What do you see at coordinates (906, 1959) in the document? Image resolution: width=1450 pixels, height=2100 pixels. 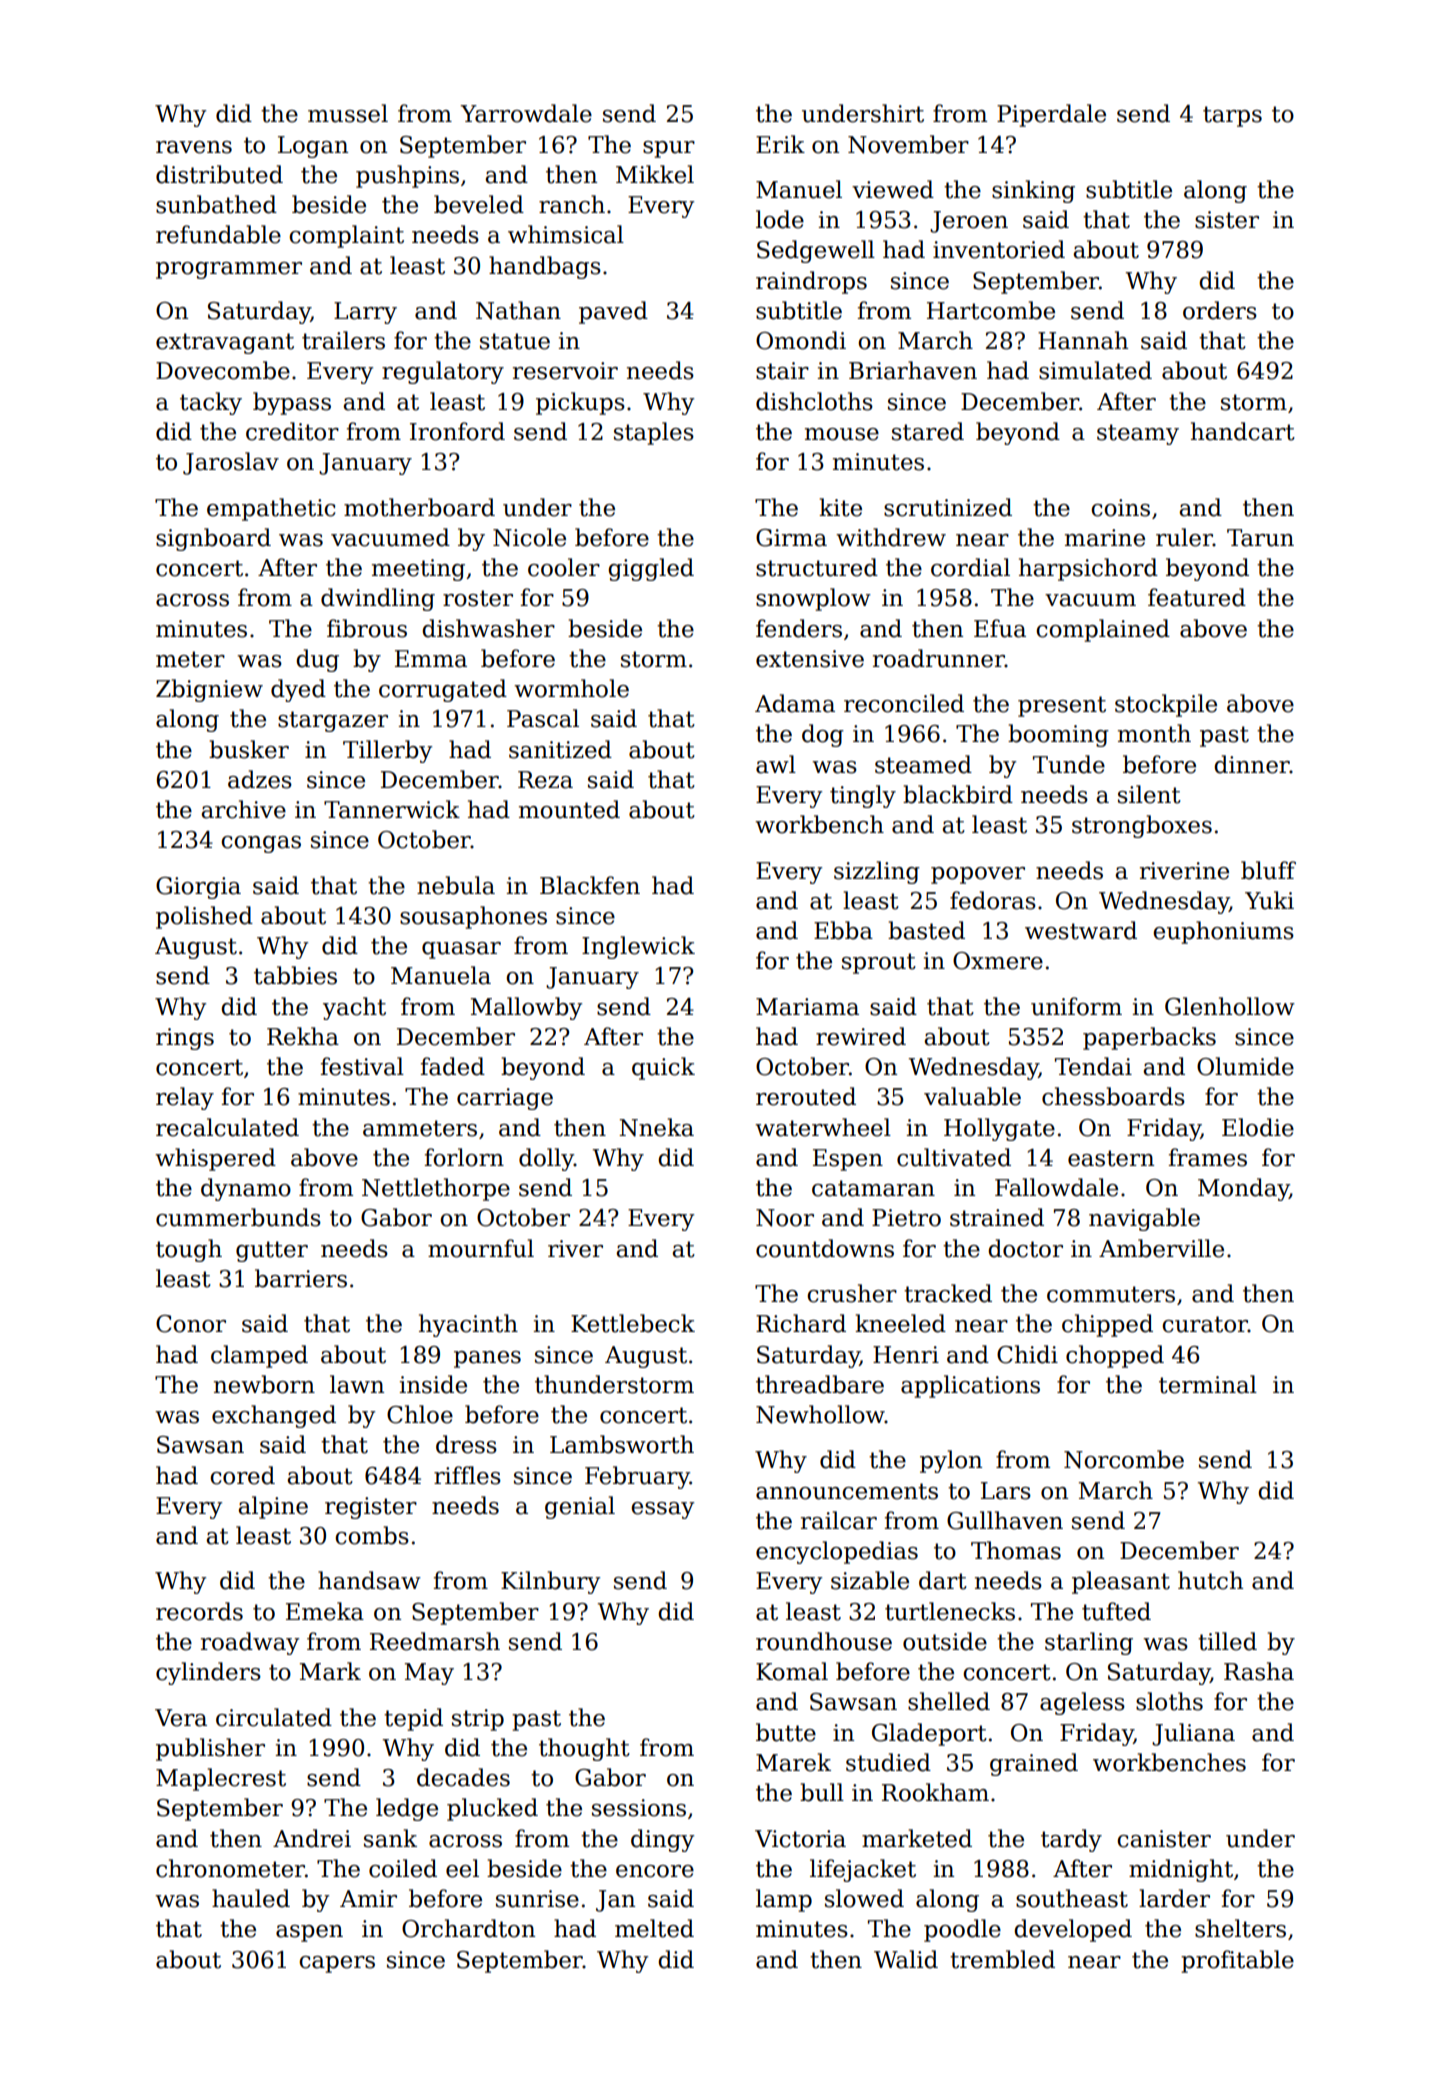 I see `Walid` at bounding box center [906, 1959].
